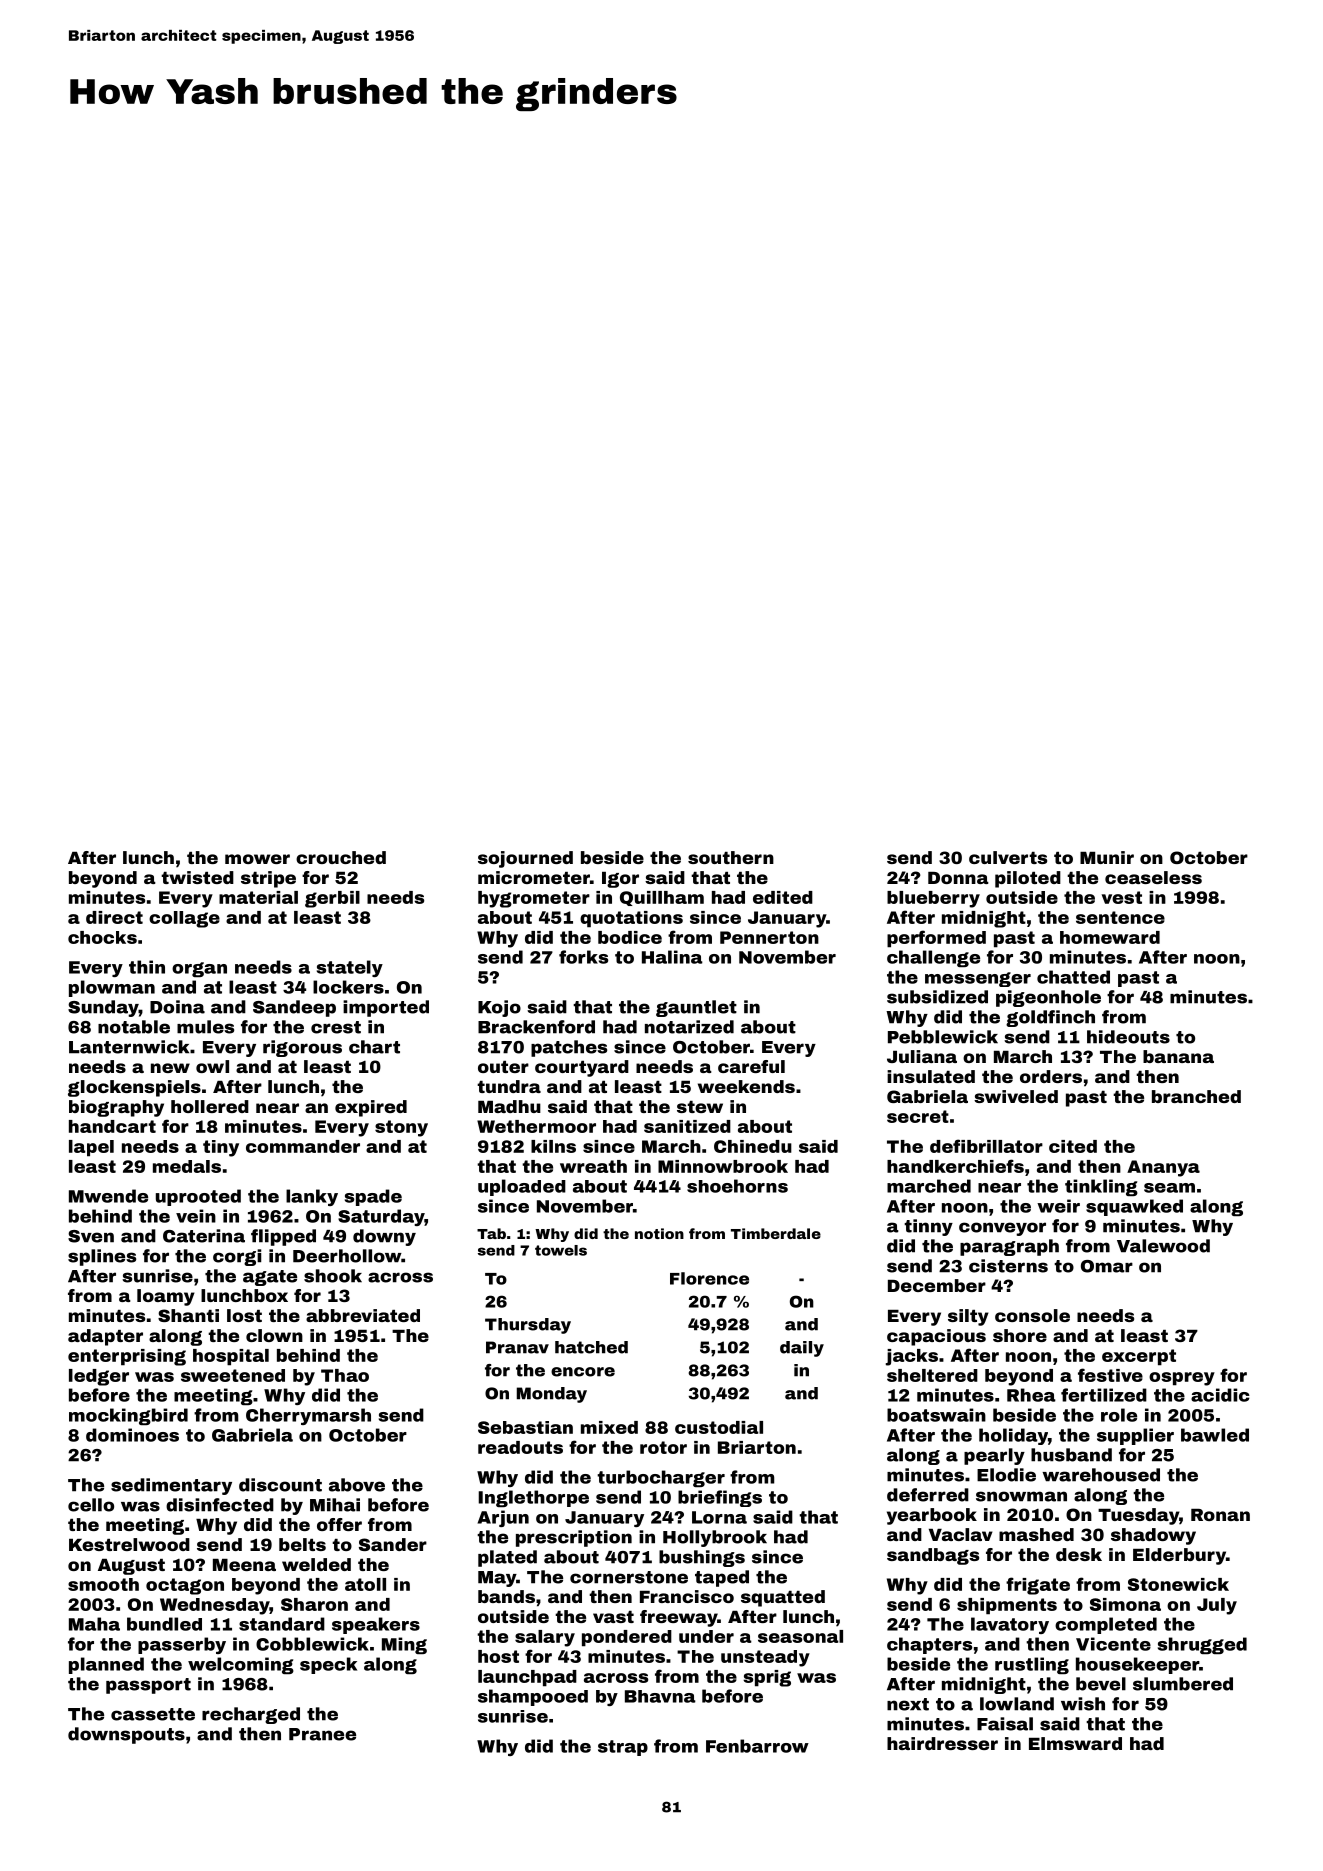  Describe the element at coordinates (1215, 1435) in the screenshot. I see `bawled` at that location.
